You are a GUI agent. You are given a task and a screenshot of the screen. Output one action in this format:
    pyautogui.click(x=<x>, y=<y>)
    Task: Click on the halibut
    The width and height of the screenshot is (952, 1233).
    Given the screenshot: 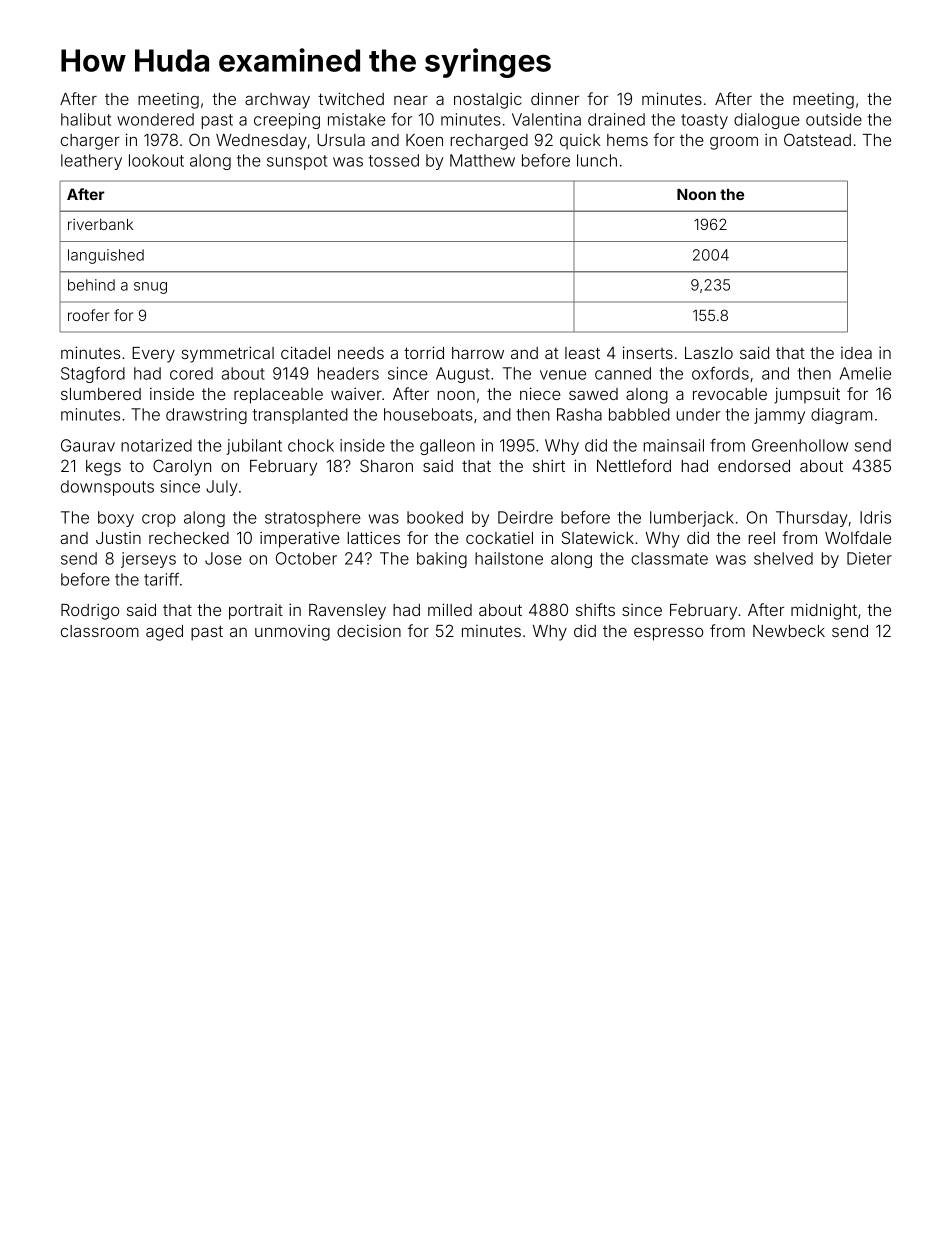 What is the action you would take?
    pyautogui.click(x=86, y=119)
